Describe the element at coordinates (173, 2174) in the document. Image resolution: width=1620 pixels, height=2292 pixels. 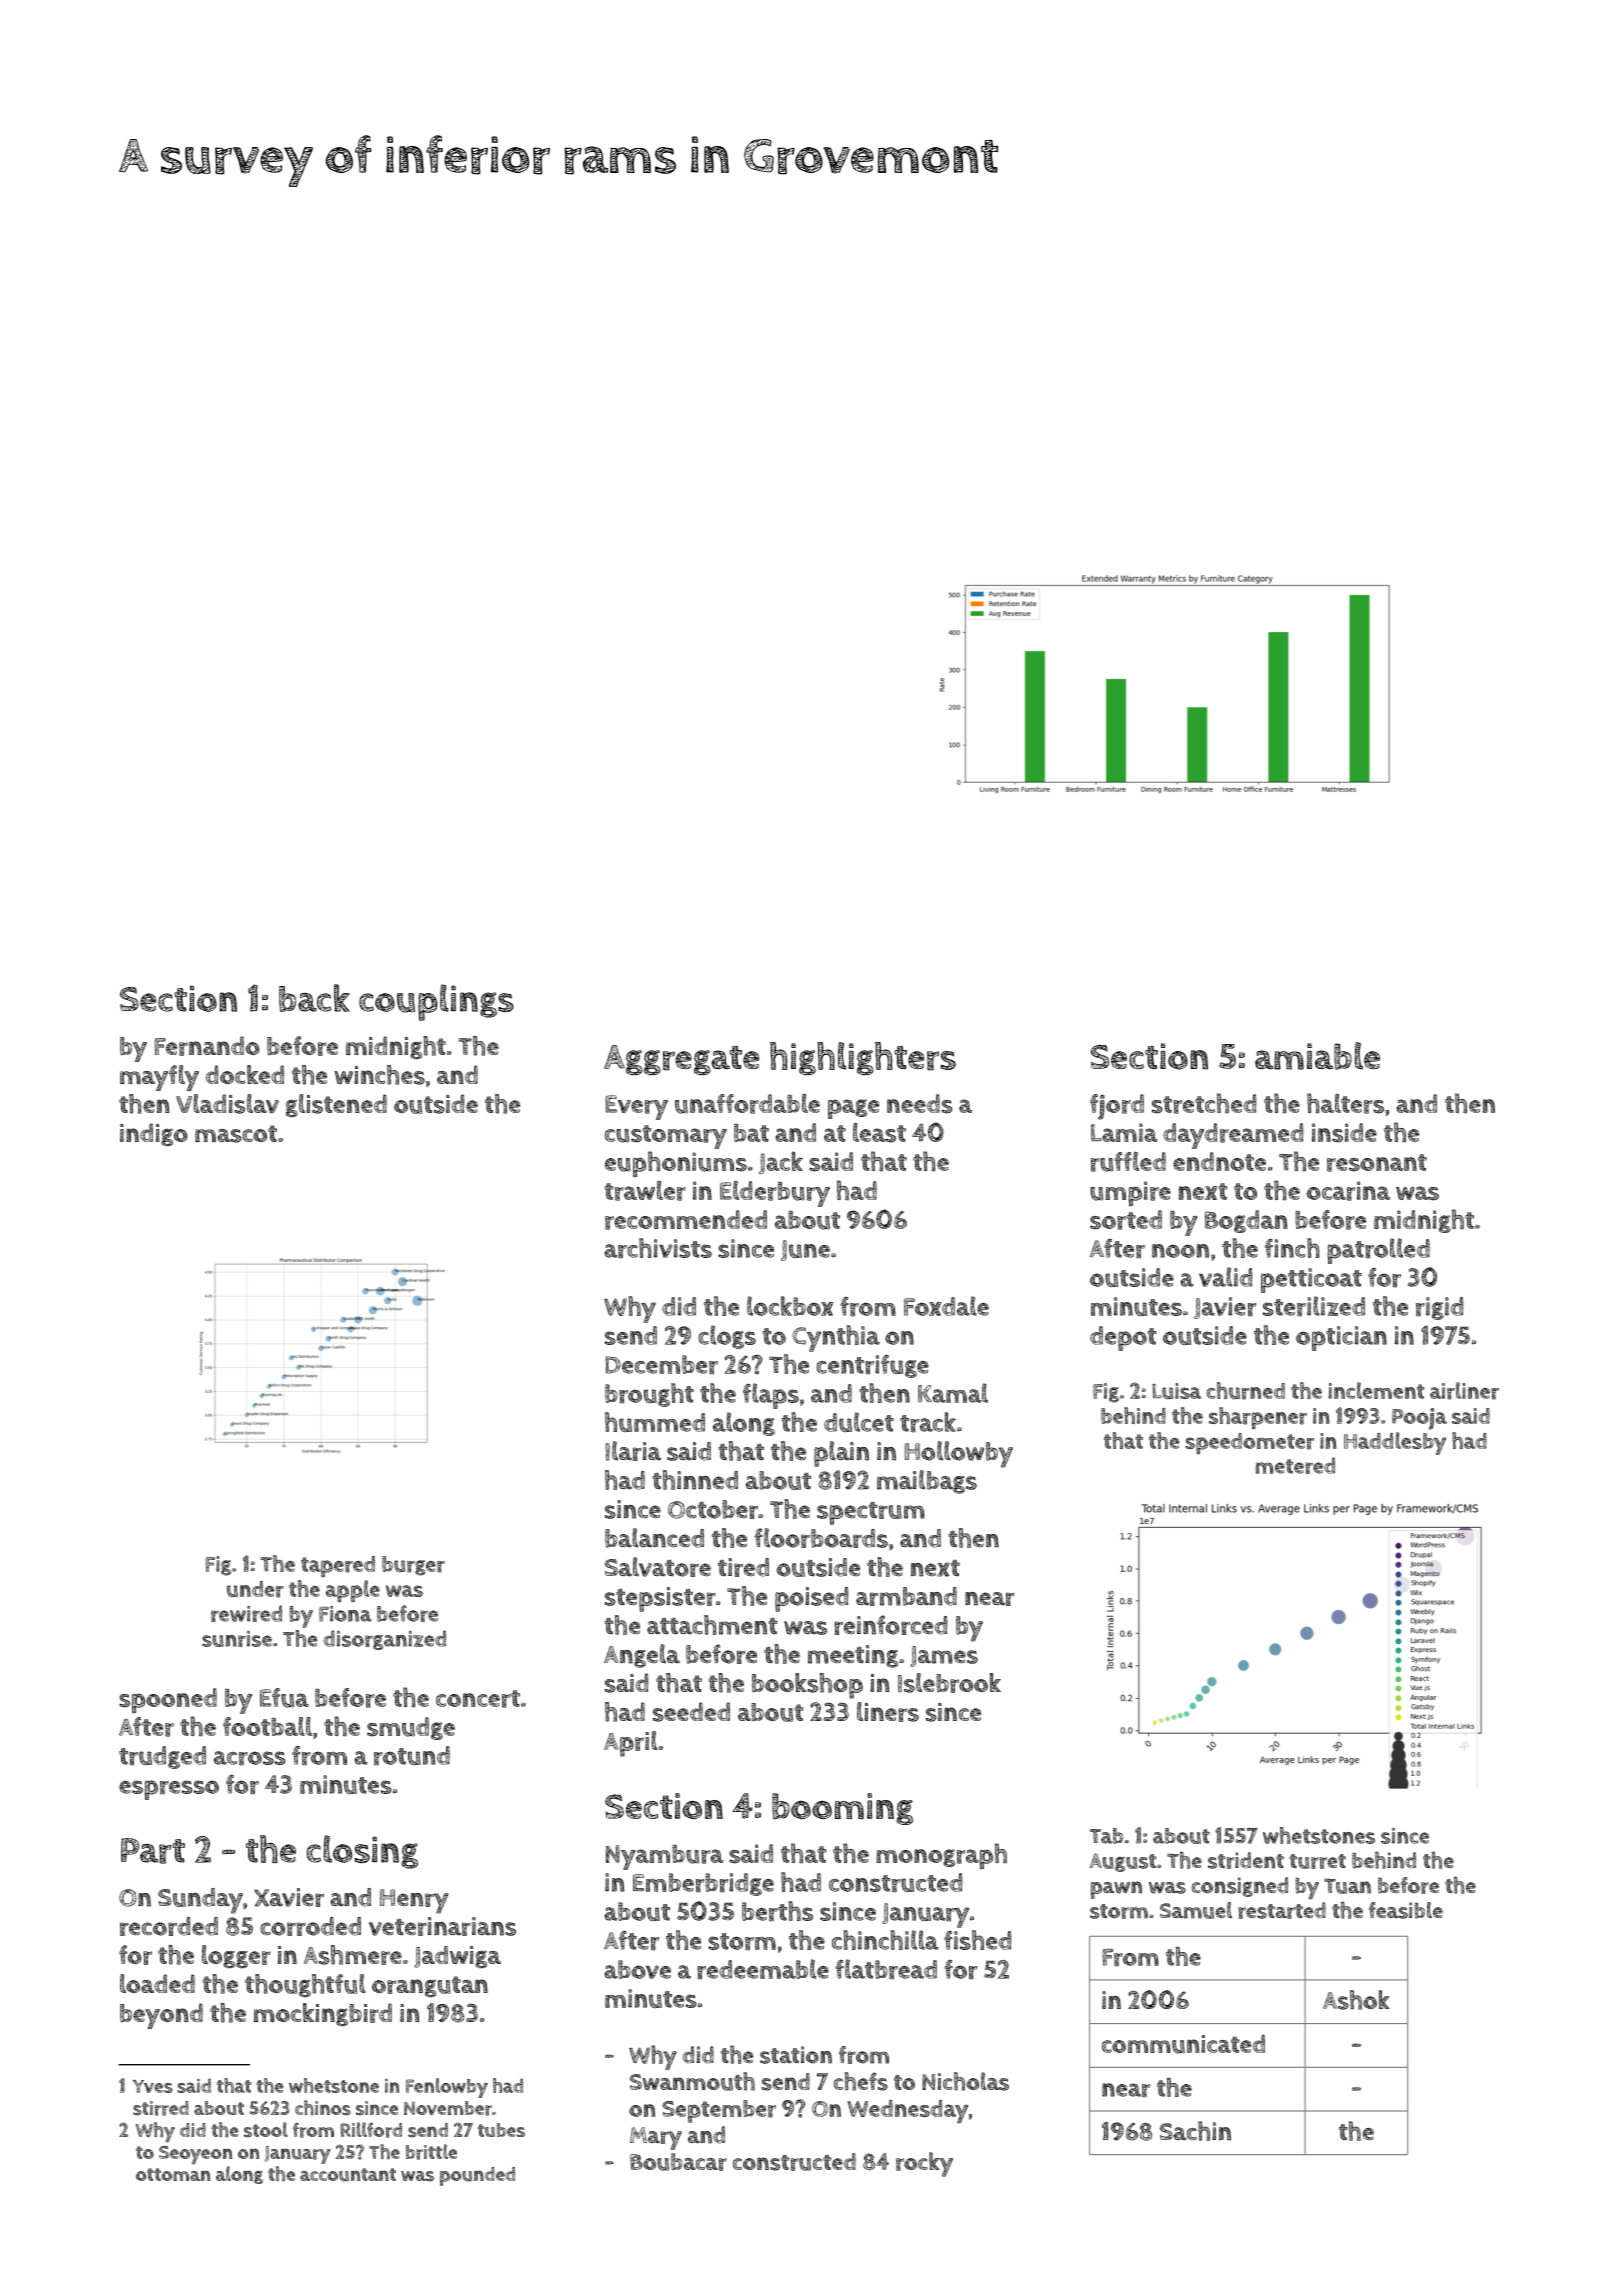
I see `ottoman` at that location.
